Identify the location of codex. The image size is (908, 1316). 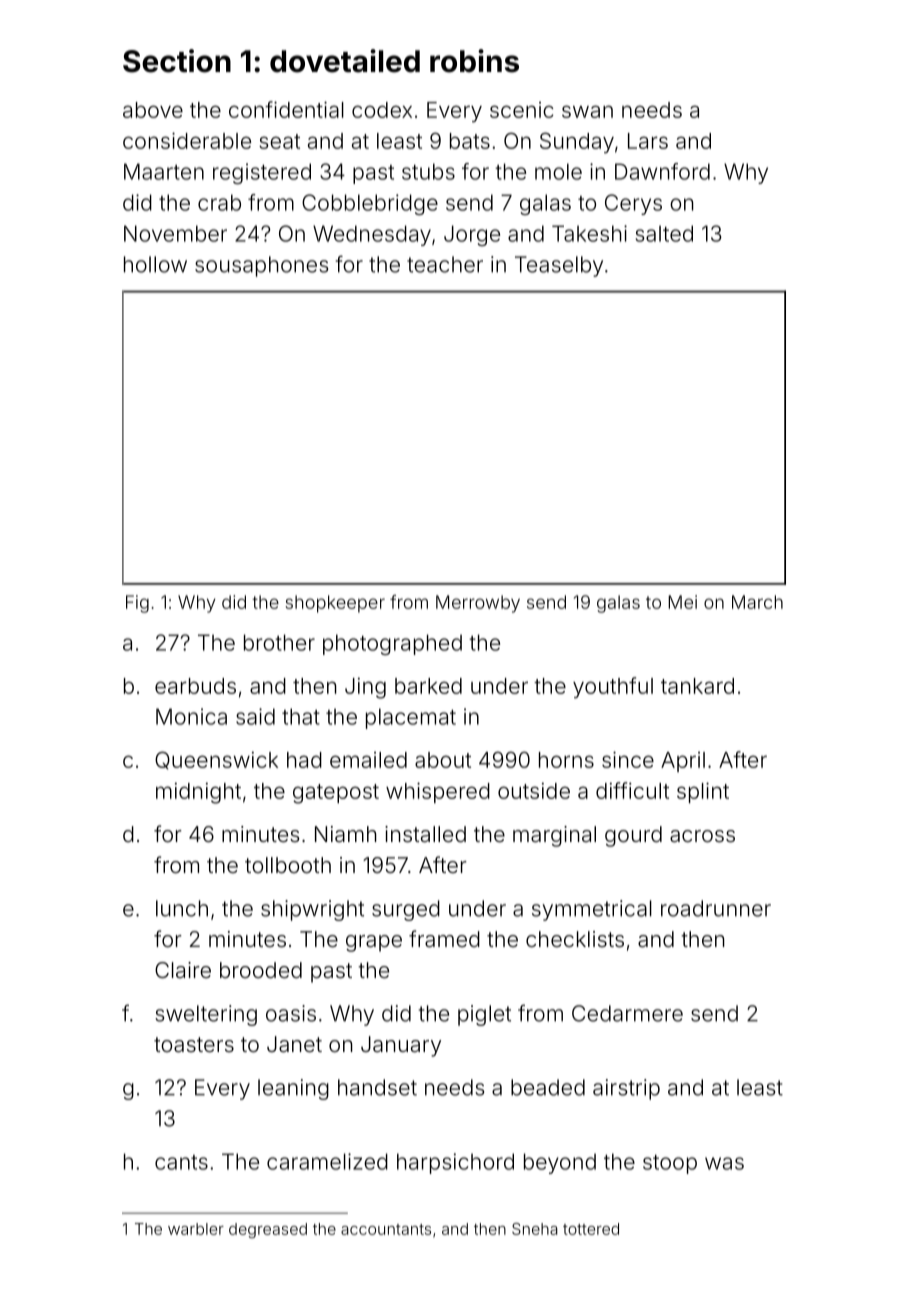
(382, 110).
